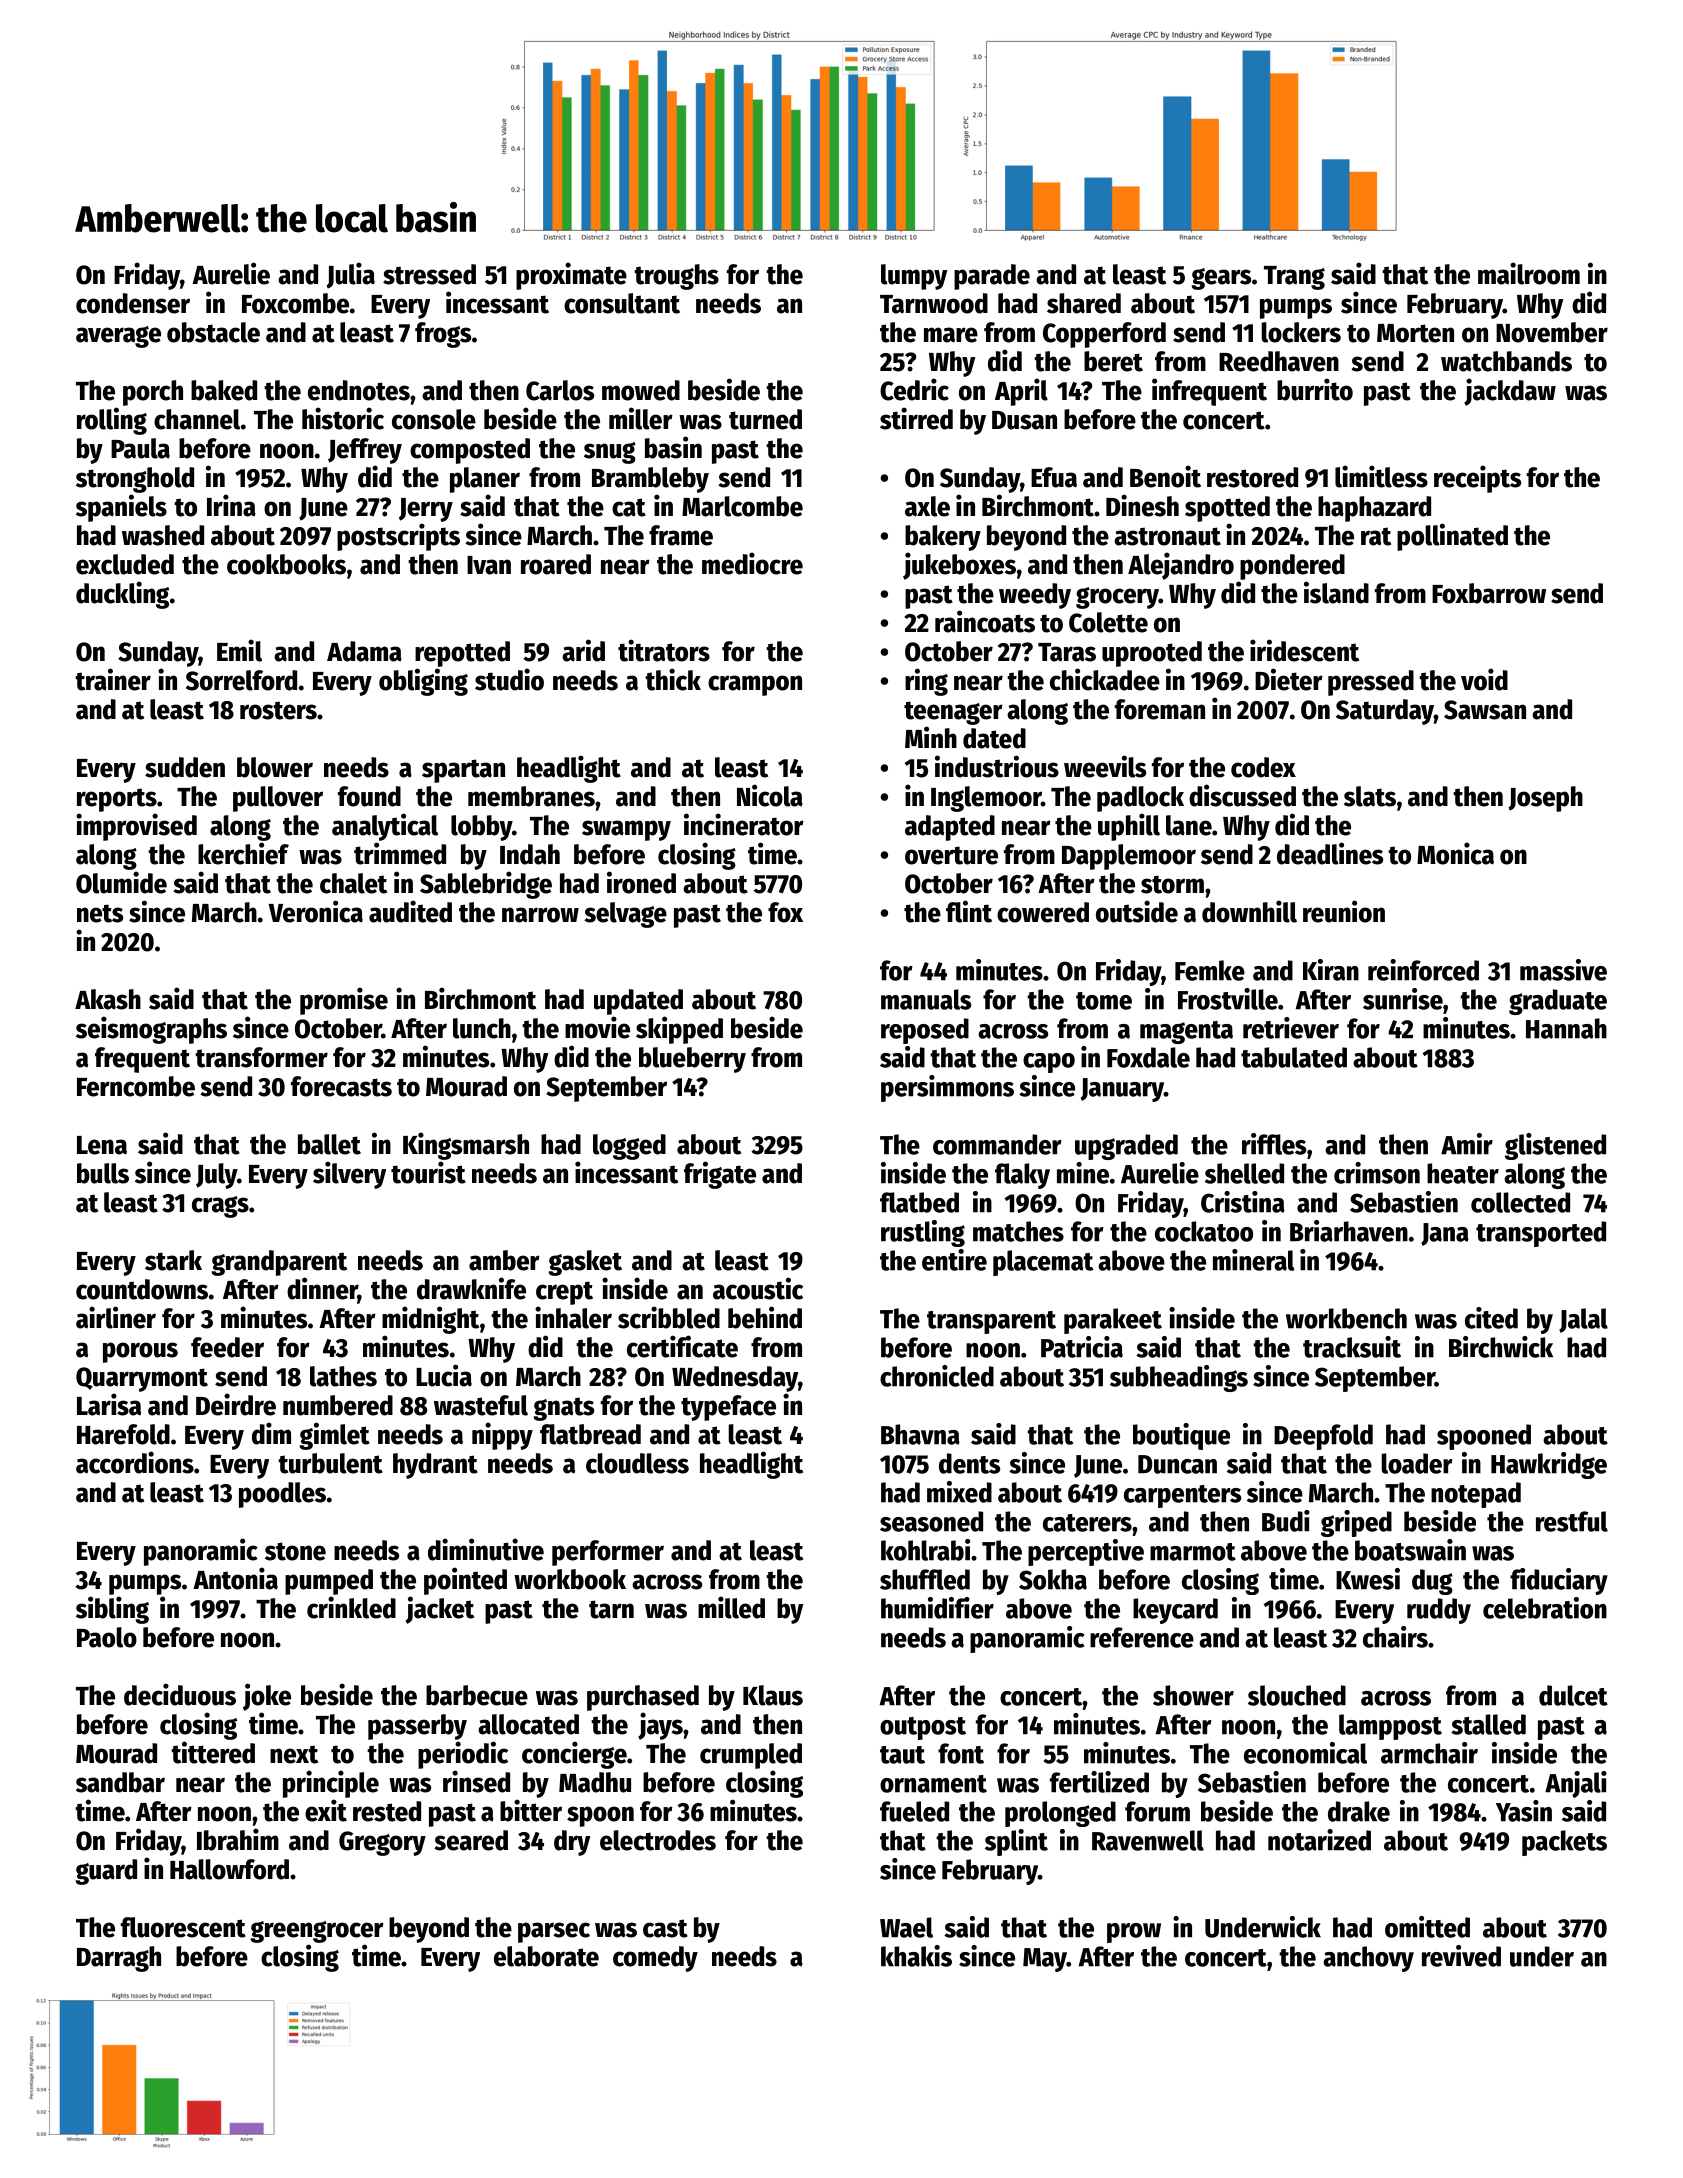  Describe the element at coordinates (1564, 1843) in the image. I see `packets` at that location.
